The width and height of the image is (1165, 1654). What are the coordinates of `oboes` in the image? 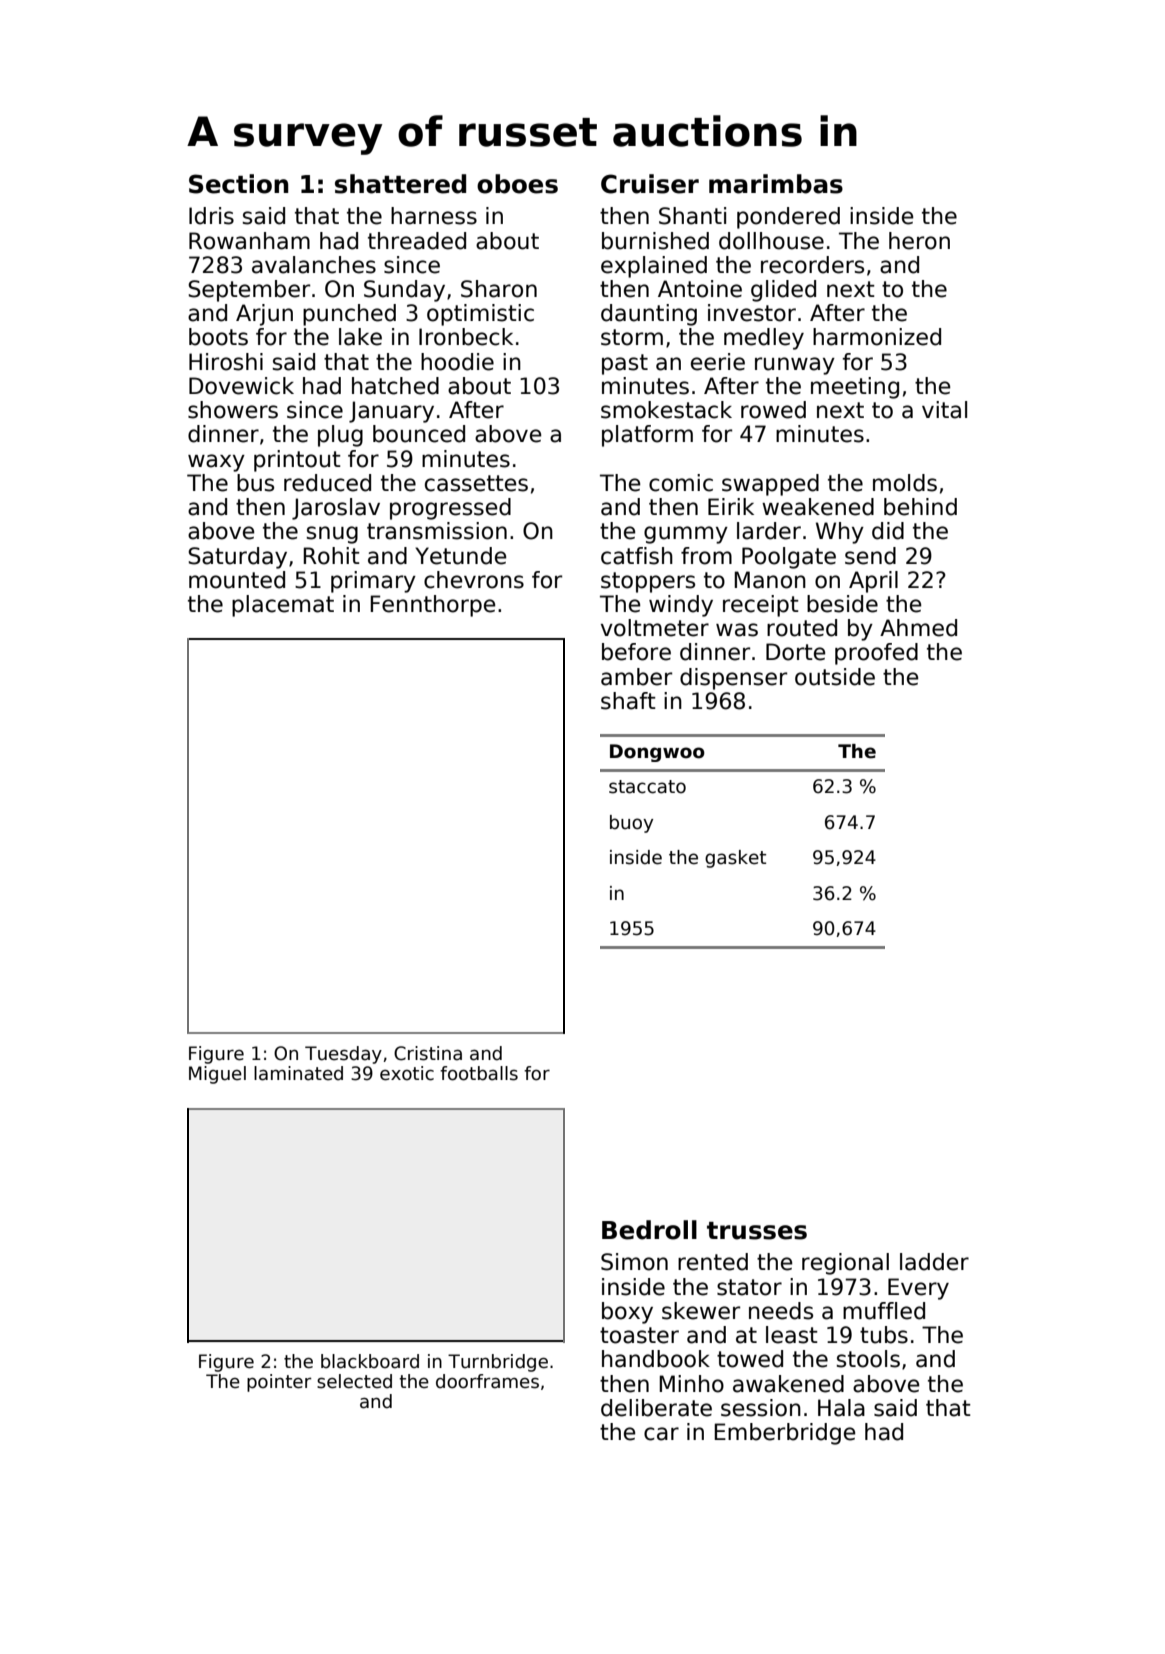 It's located at (517, 184).
